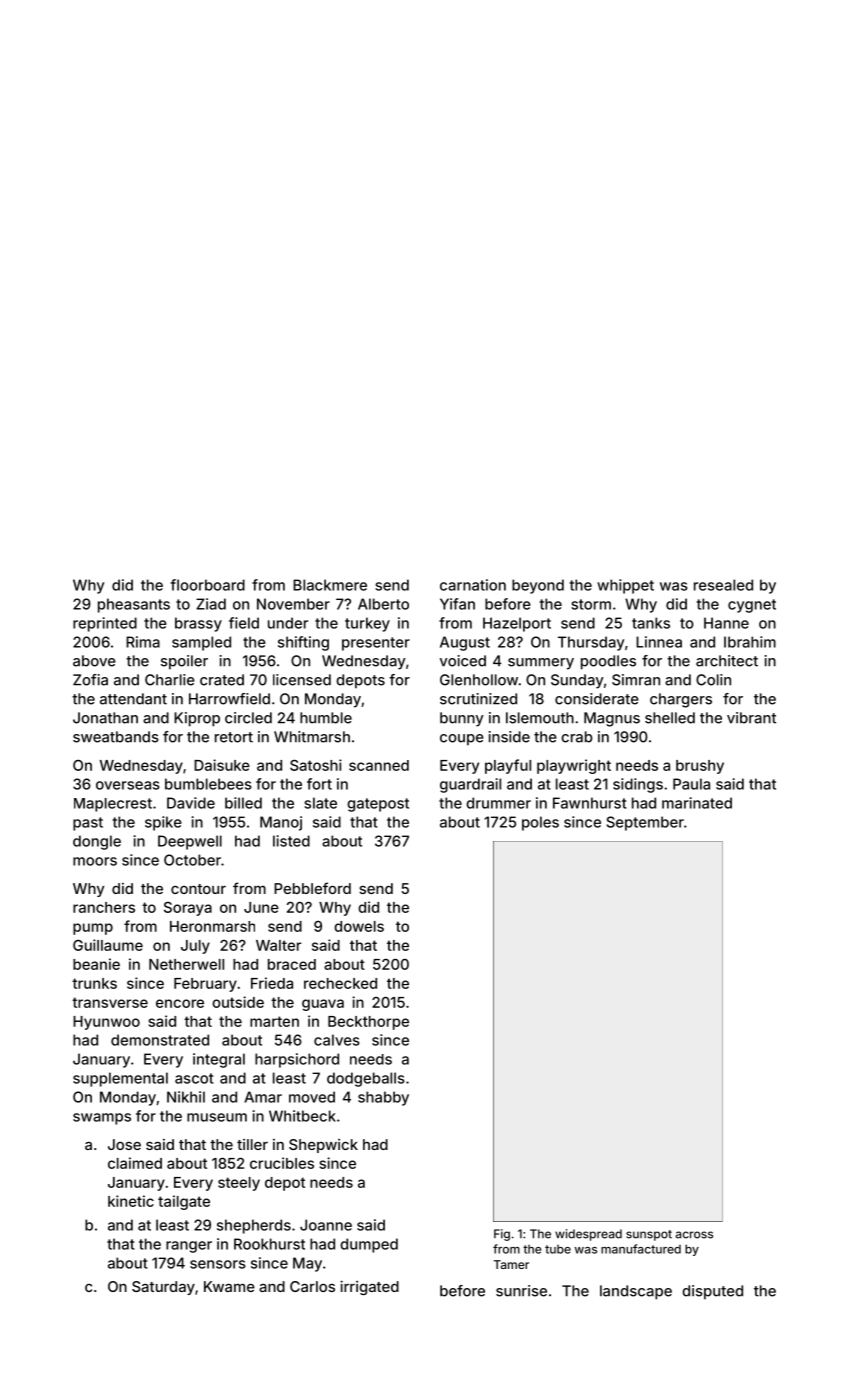  I want to click on trunks, so click(94, 983).
